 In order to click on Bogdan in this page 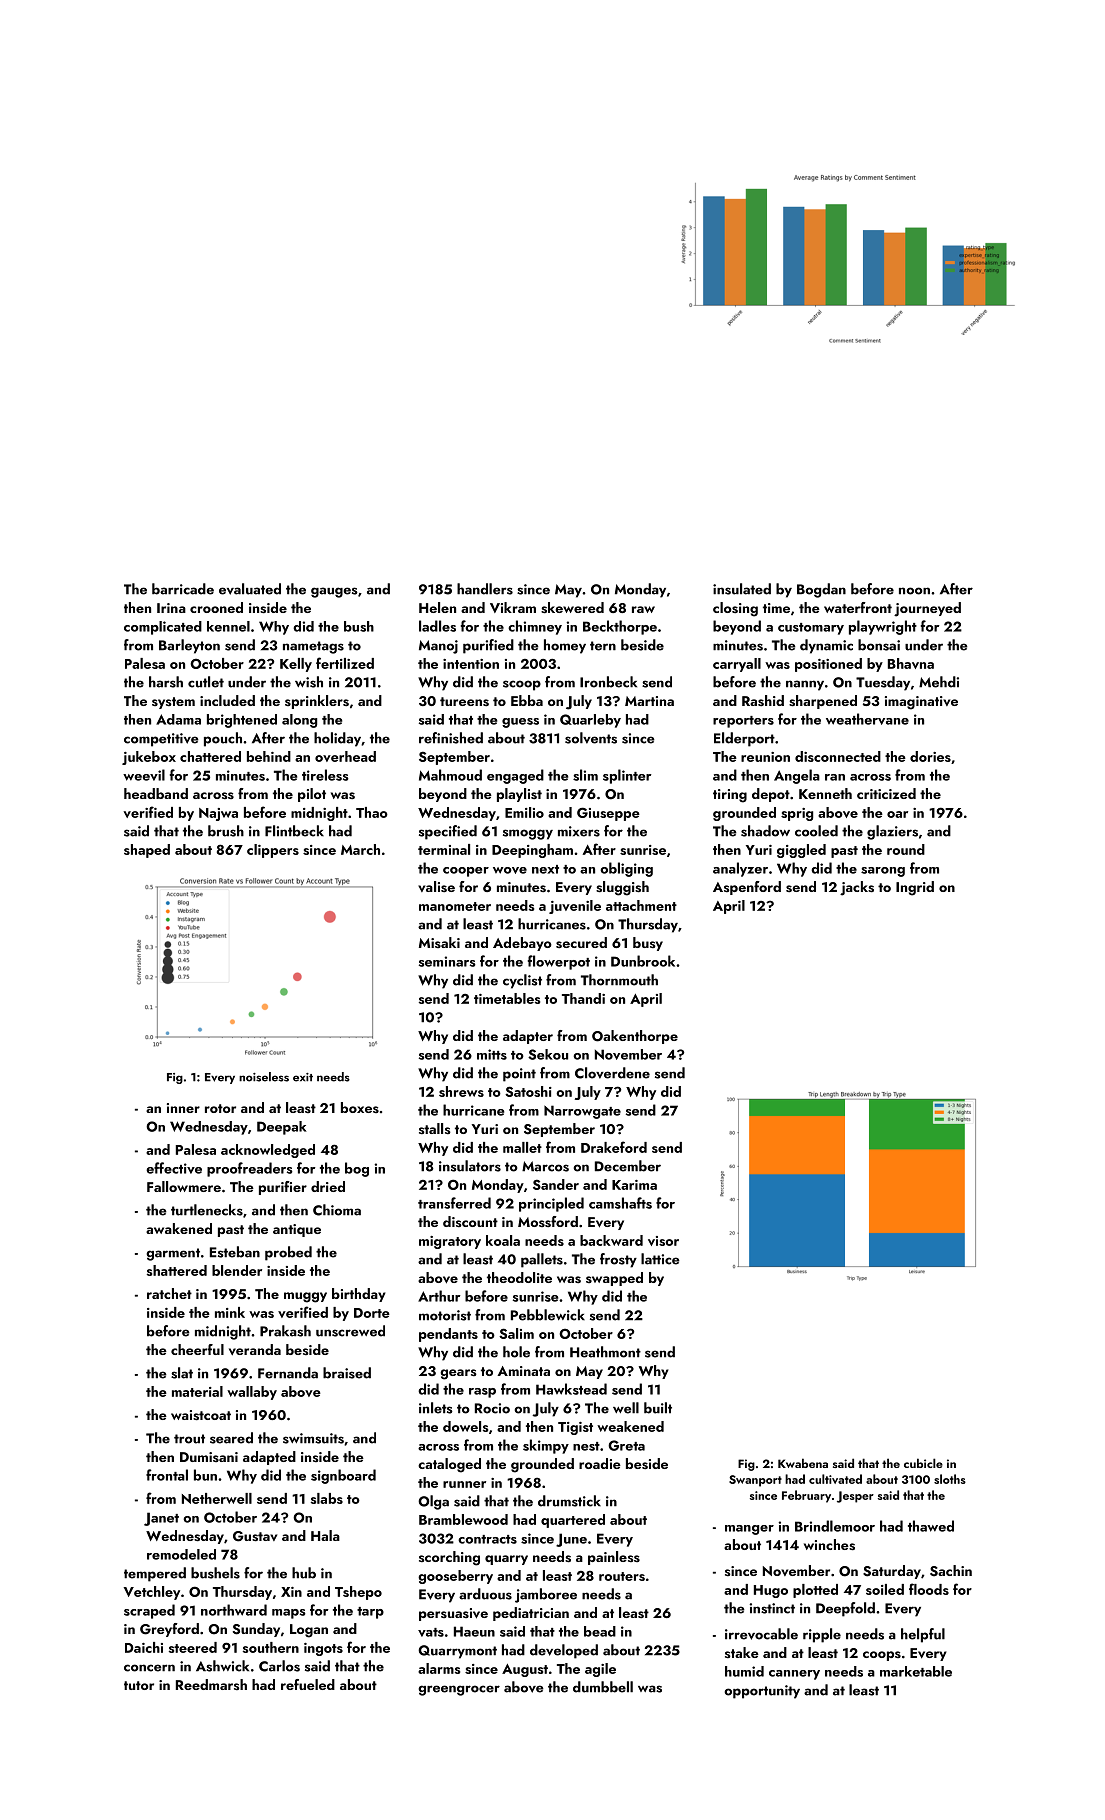, I will do `click(821, 590)`.
